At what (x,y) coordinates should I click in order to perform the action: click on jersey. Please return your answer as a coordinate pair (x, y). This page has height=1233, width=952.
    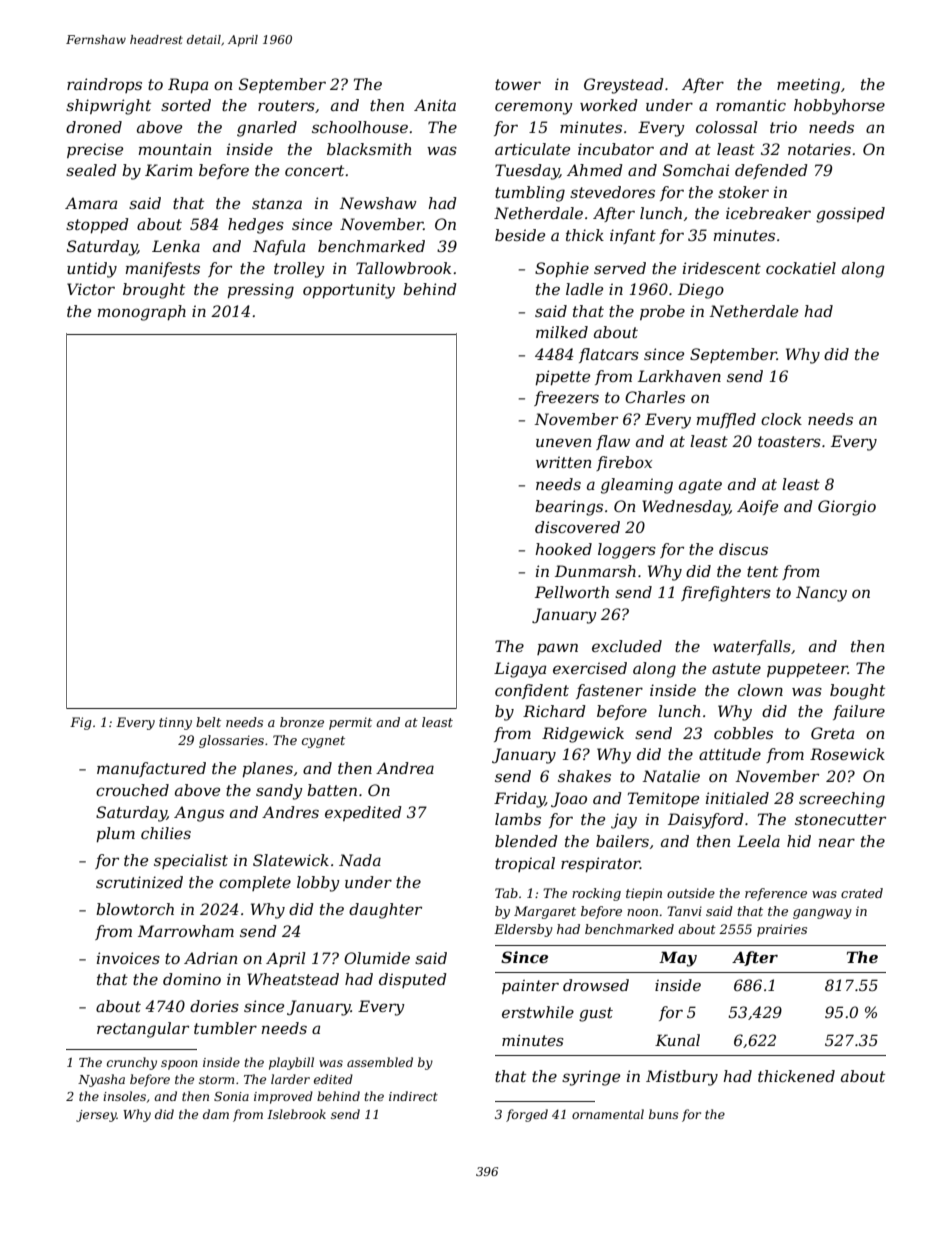
    Looking at the image, I should click on (96, 1116).
